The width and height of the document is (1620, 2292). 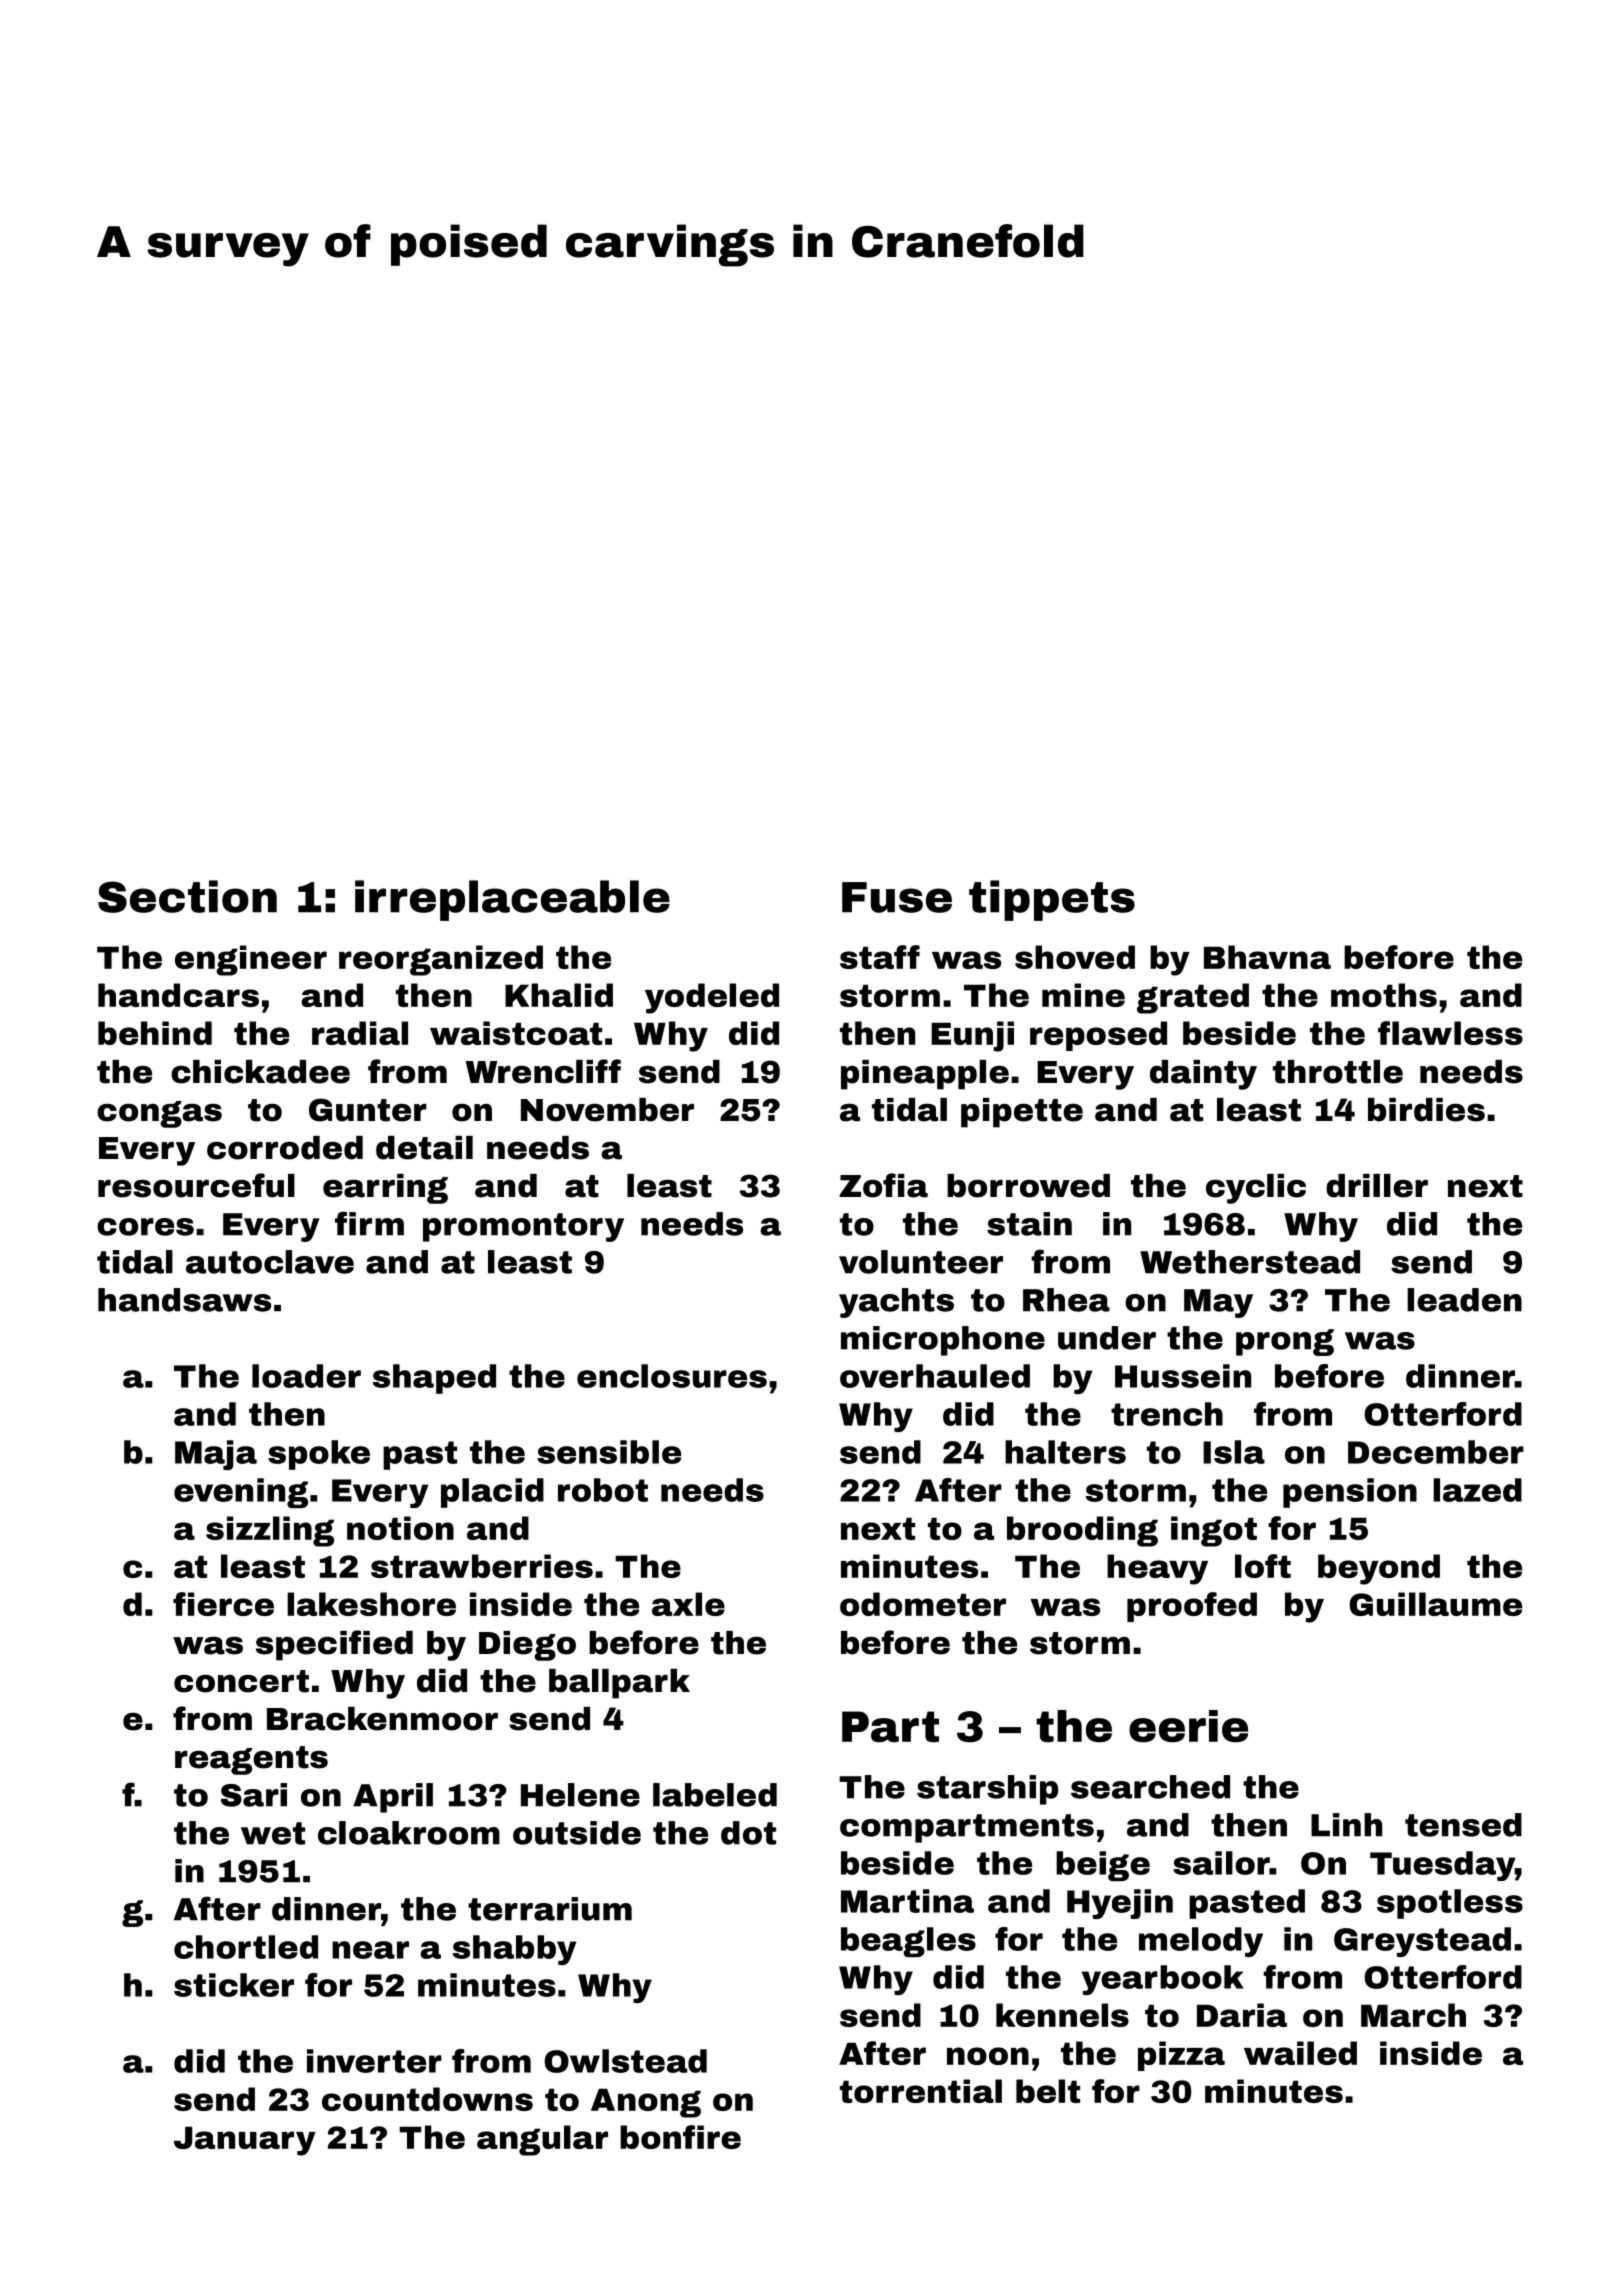 I want to click on Maja, so click(x=216, y=1455).
